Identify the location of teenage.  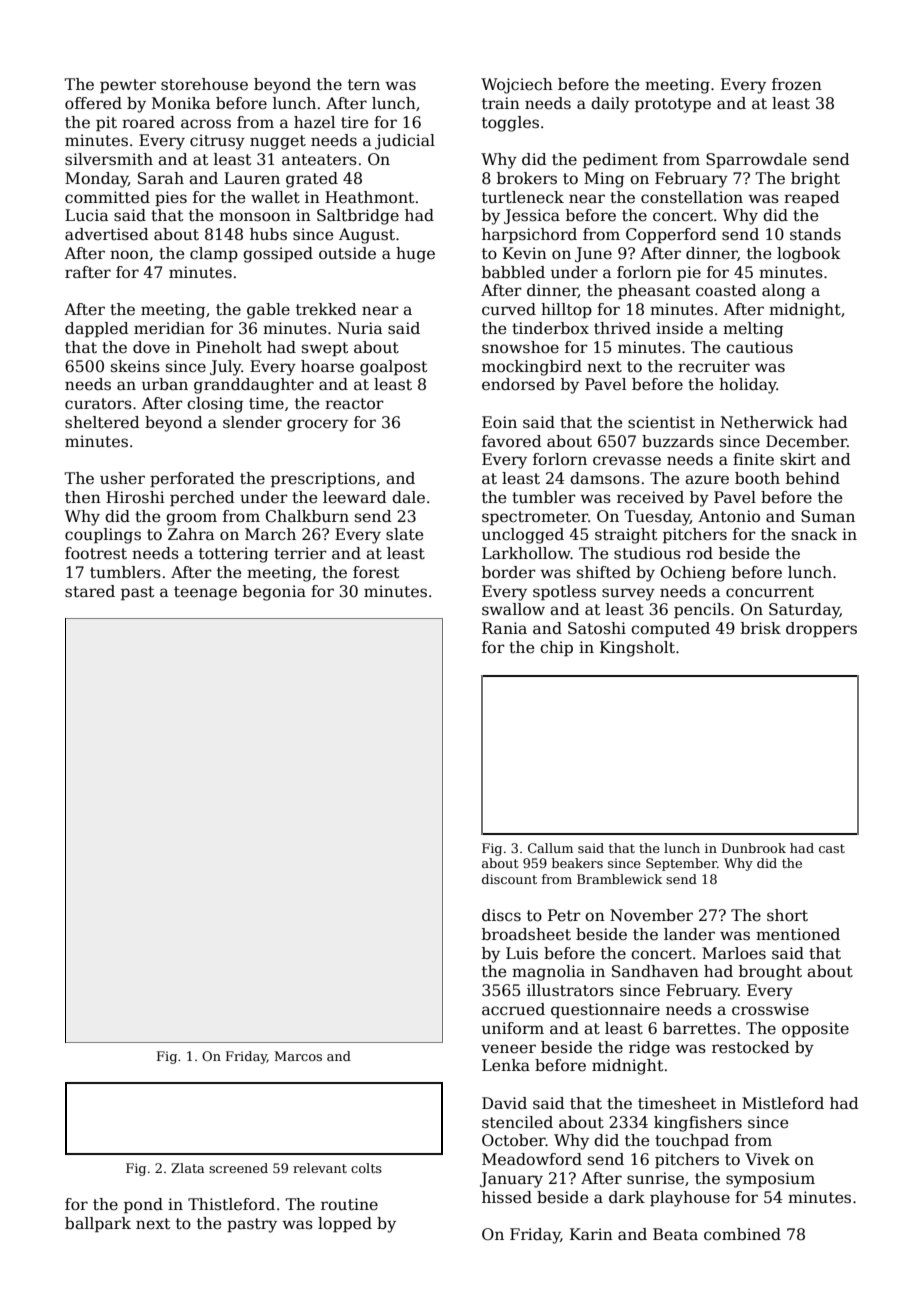
(205, 593).
